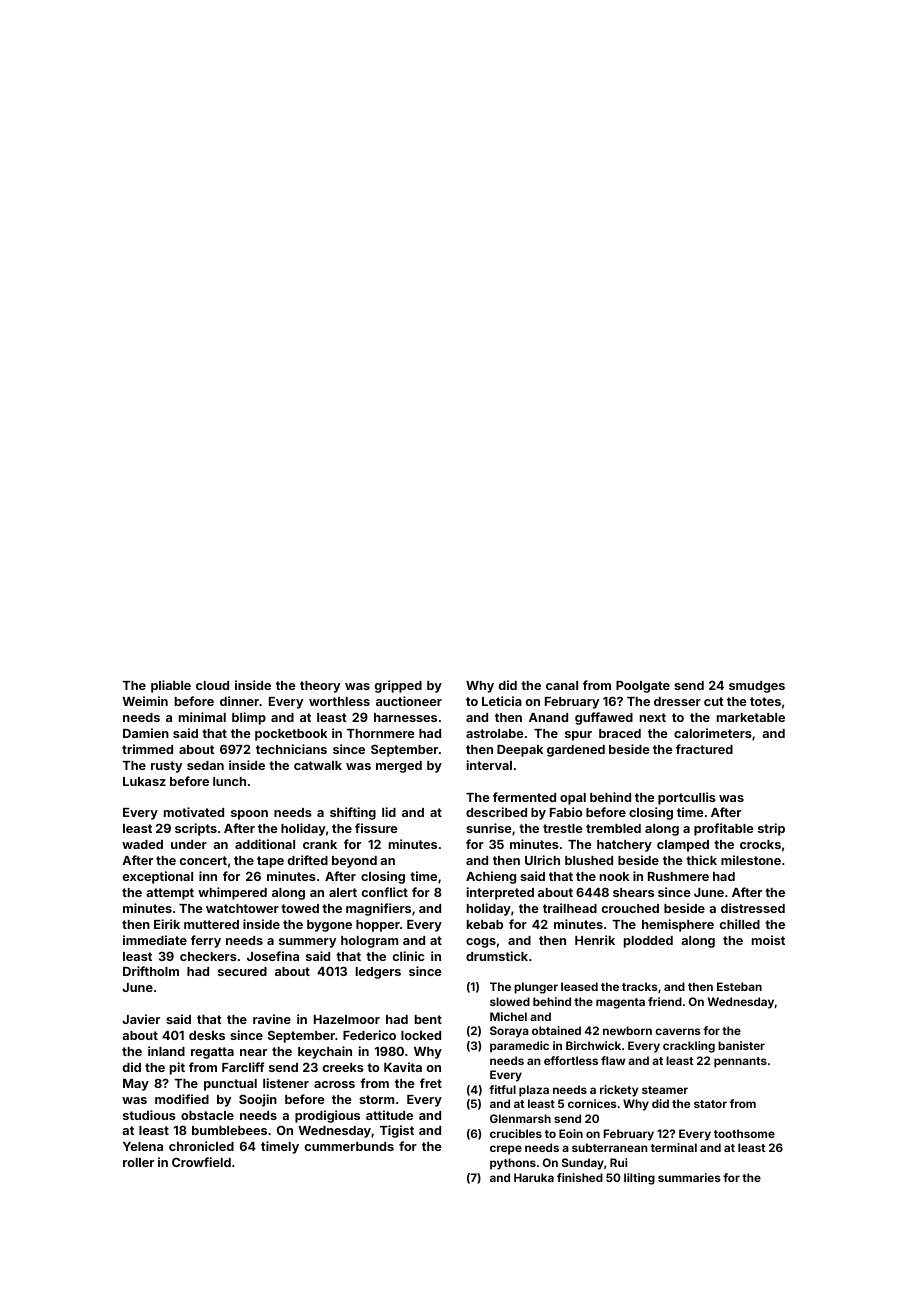  Describe the element at coordinates (639, 1179) in the screenshot. I see `lilting` at that location.
